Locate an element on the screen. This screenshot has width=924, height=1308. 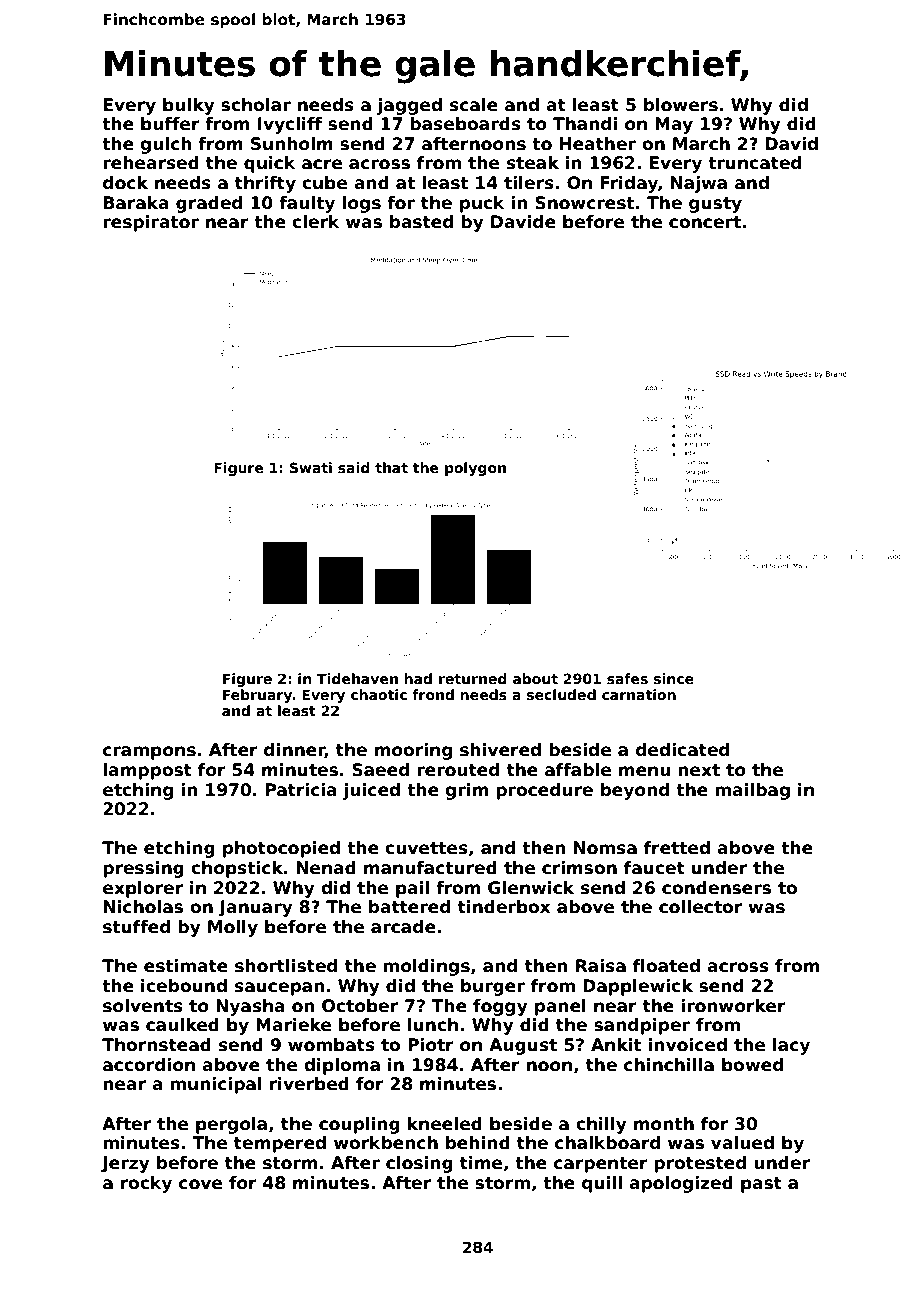
explorer is located at coordinates (143, 889).
